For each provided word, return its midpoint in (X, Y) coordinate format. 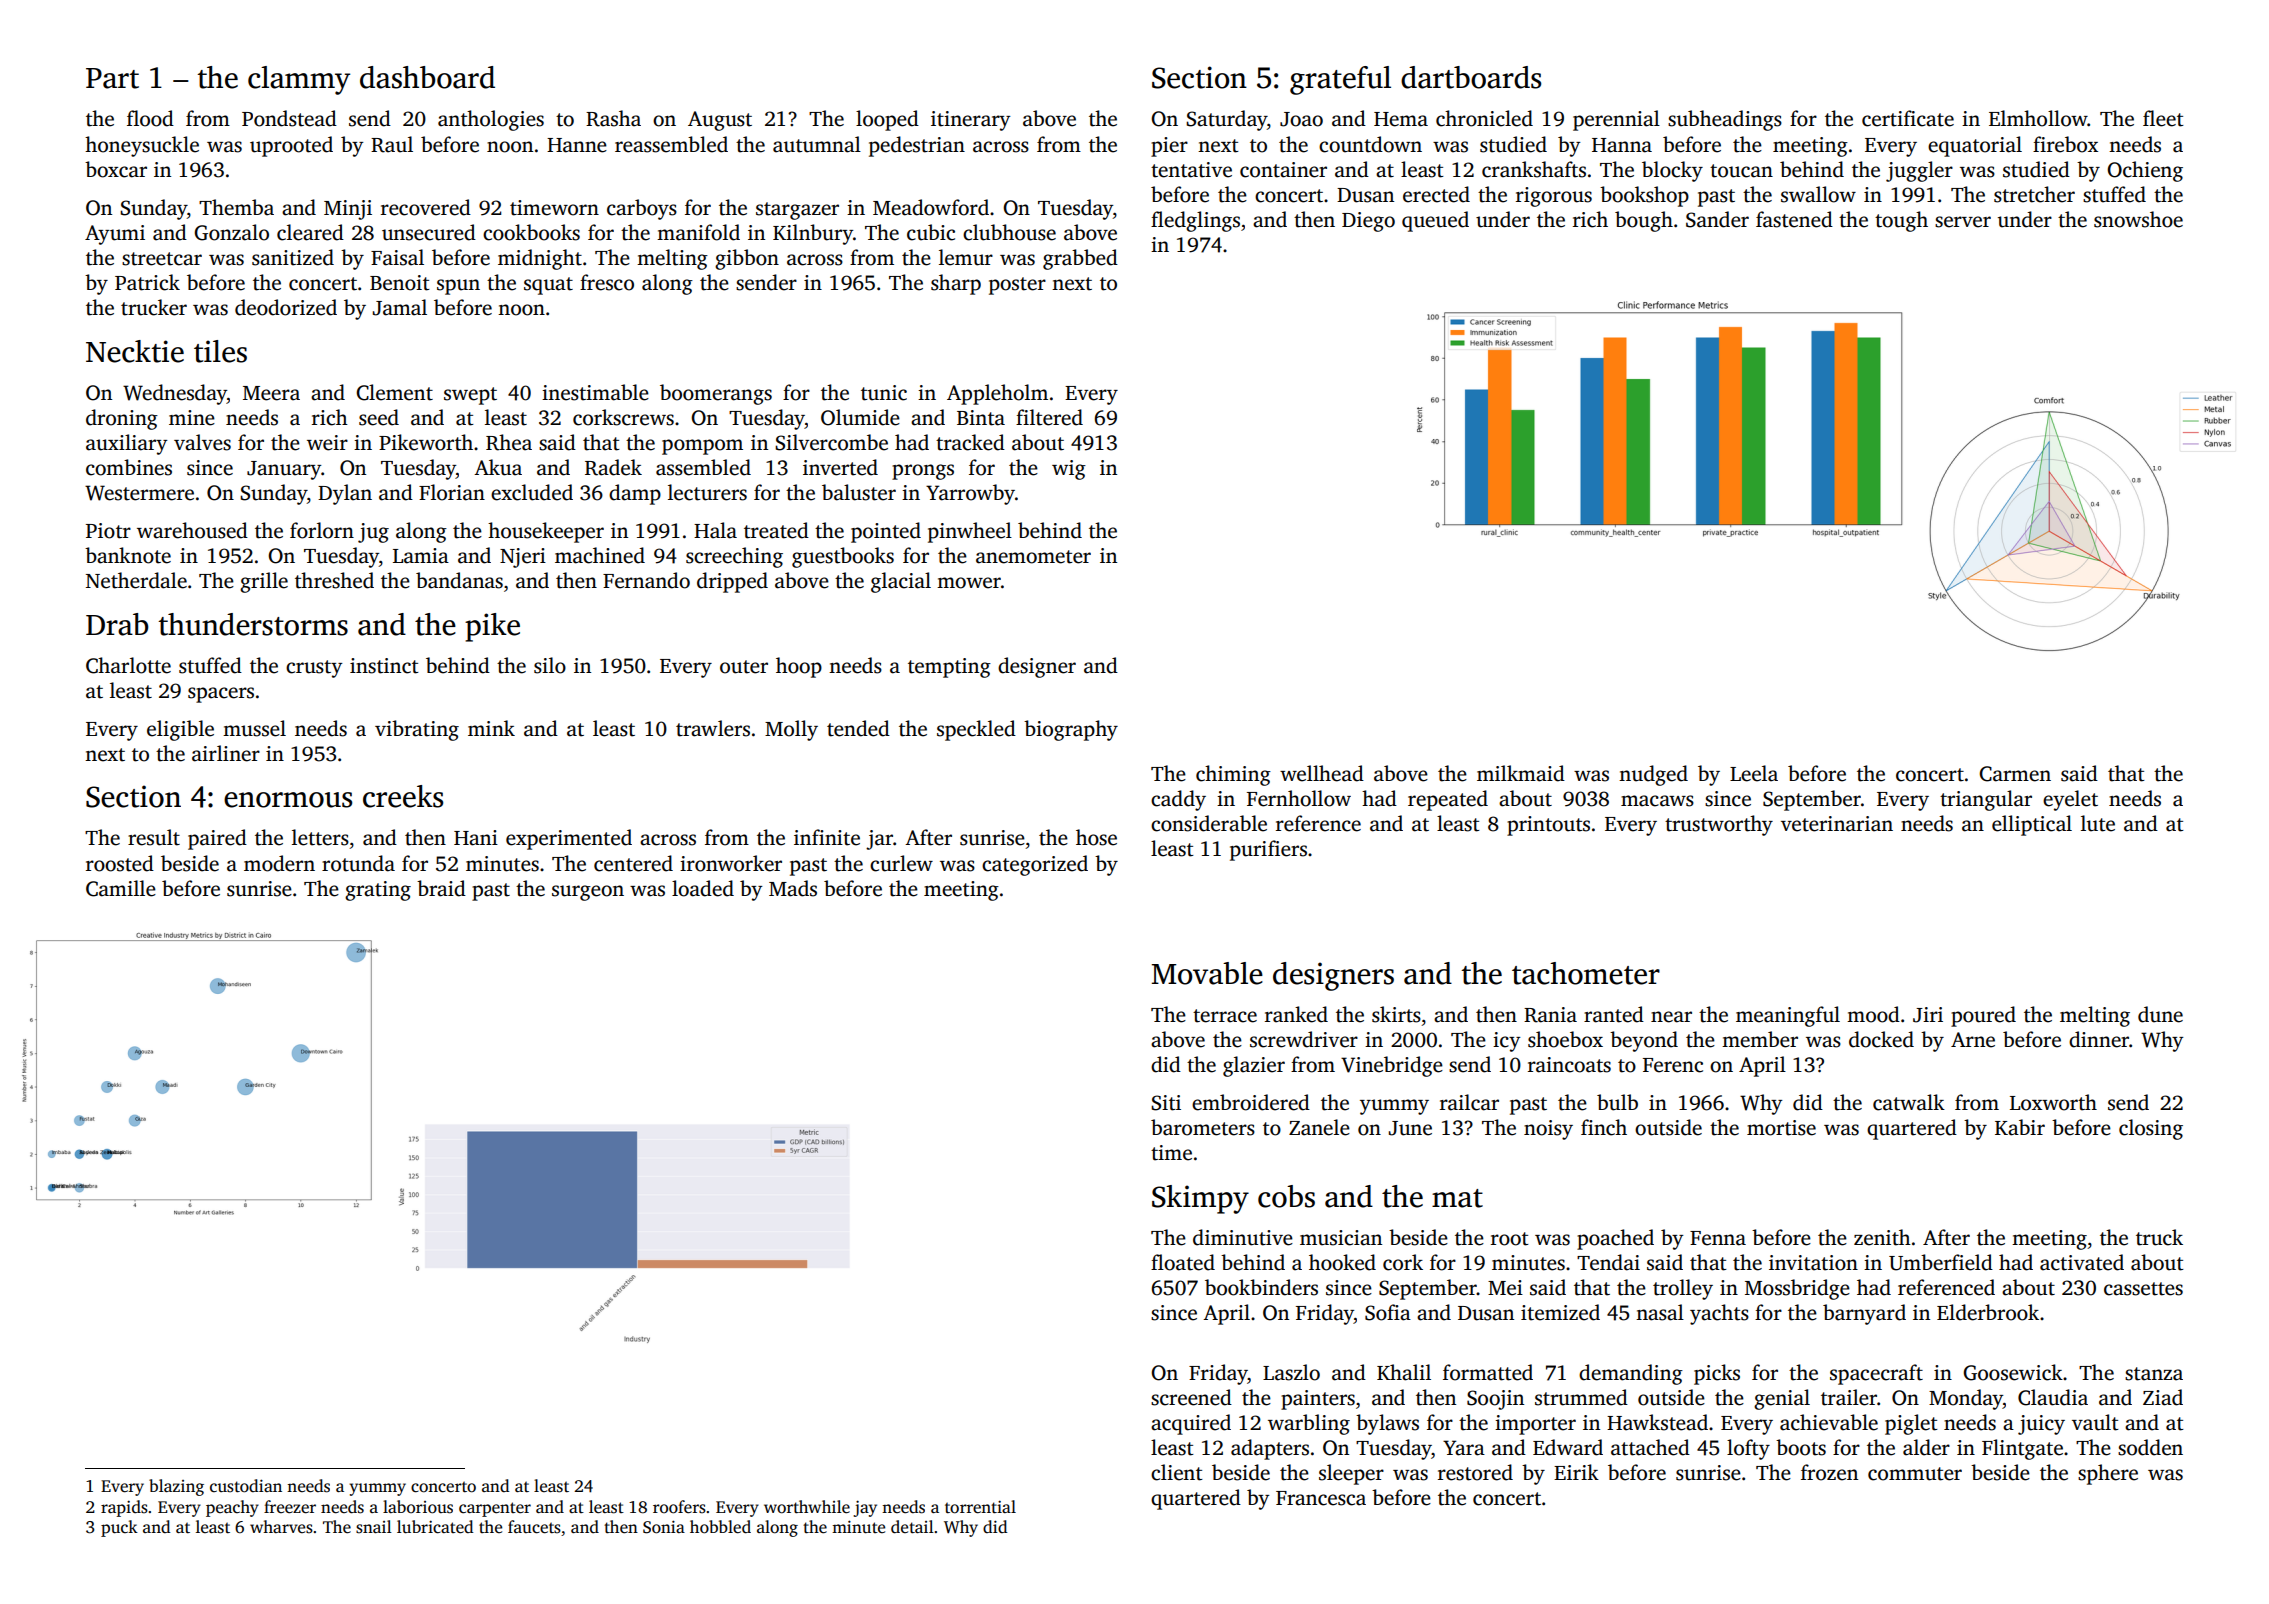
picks (1717, 1374)
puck (119, 1528)
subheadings (1725, 120)
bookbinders (1261, 1287)
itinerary (970, 121)
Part (112, 78)
